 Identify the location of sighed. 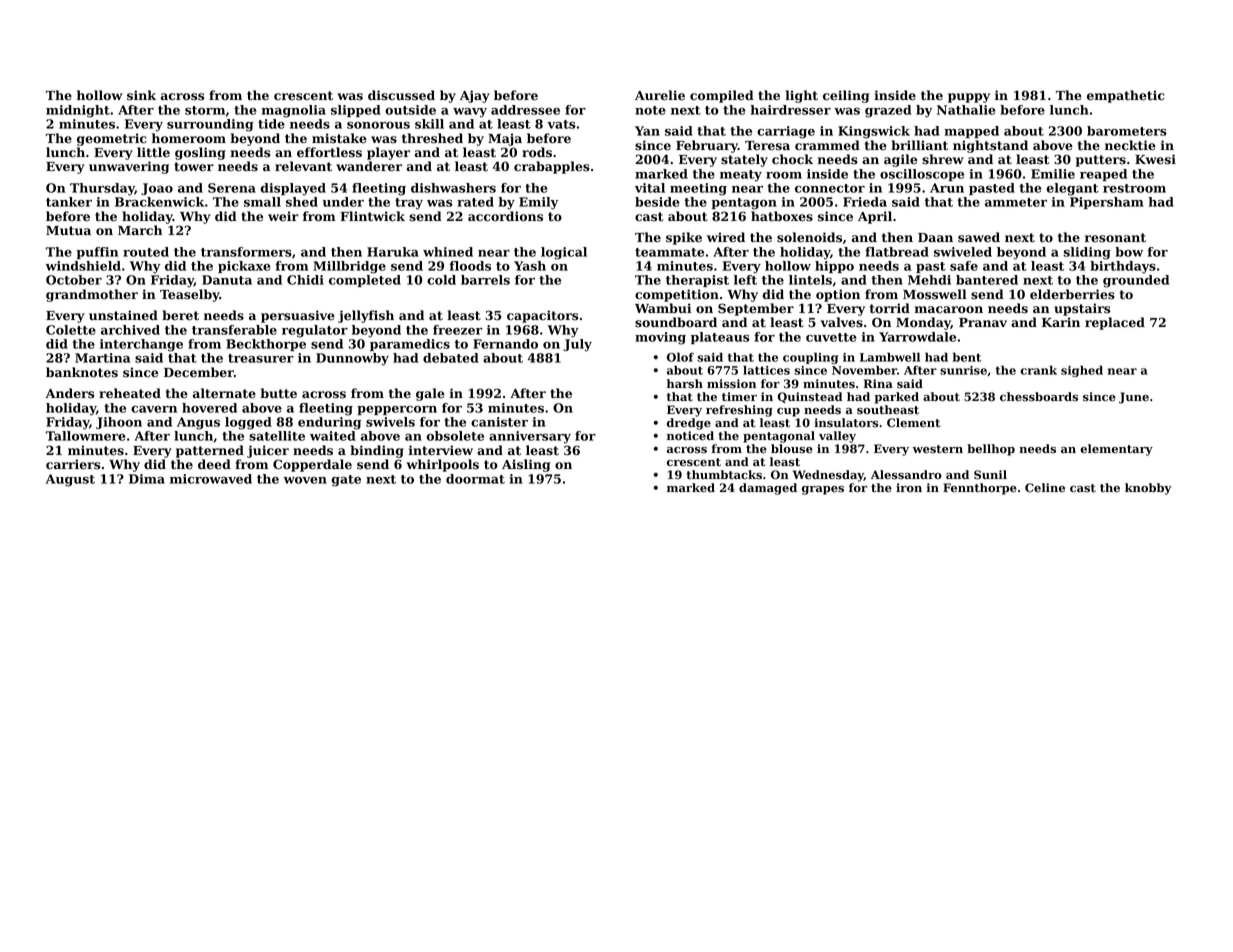
(1082, 371).
